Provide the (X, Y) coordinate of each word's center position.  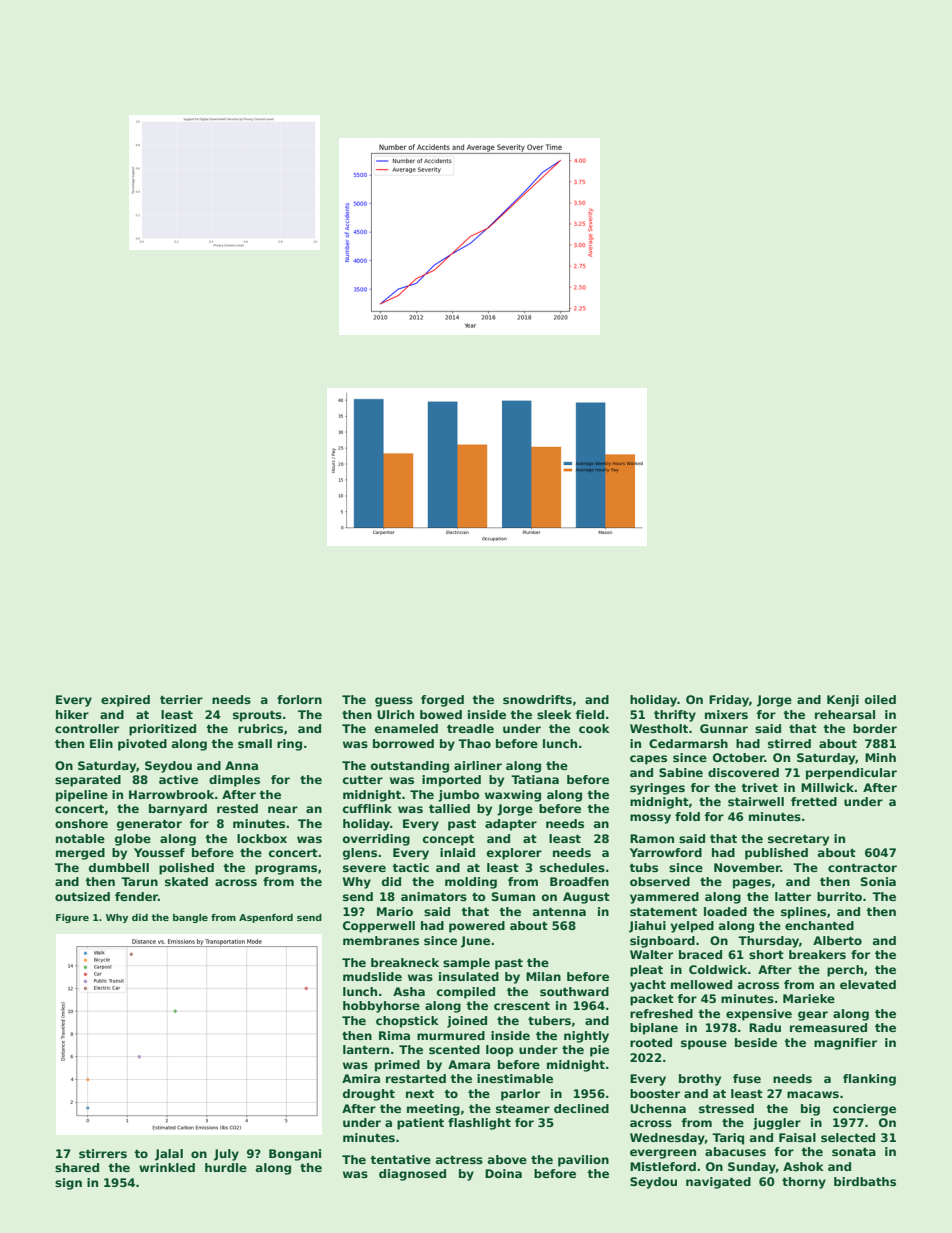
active (178, 779)
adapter (511, 825)
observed (660, 881)
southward (574, 991)
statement (663, 912)
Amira (361, 1078)
